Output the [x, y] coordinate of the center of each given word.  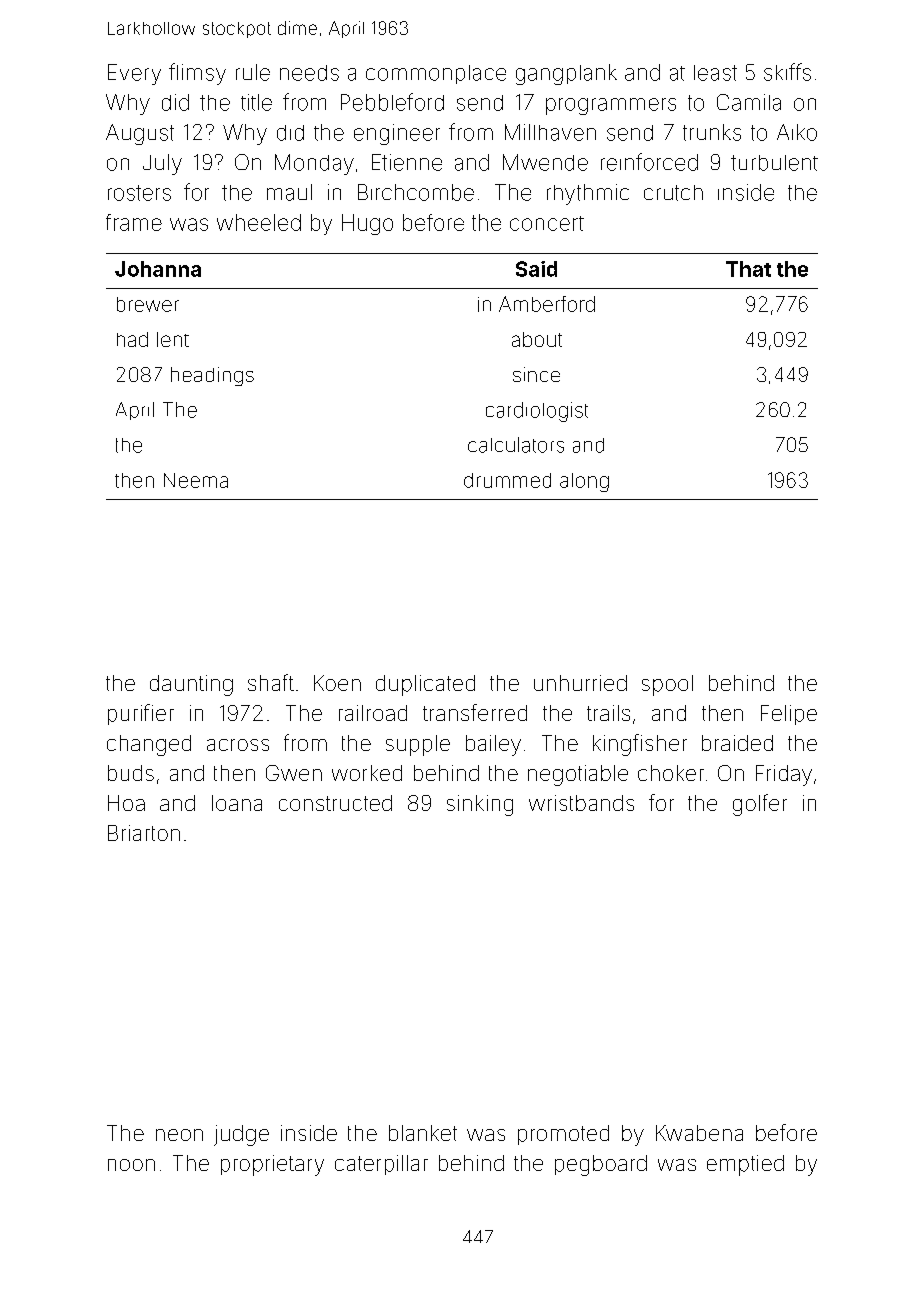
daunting [191, 685]
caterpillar [381, 1165]
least [715, 73]
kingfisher [640, 745]
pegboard [601, 1165]
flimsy [197, 74]
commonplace [436, 74]
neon [179, 1135]
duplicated [425, 685]
